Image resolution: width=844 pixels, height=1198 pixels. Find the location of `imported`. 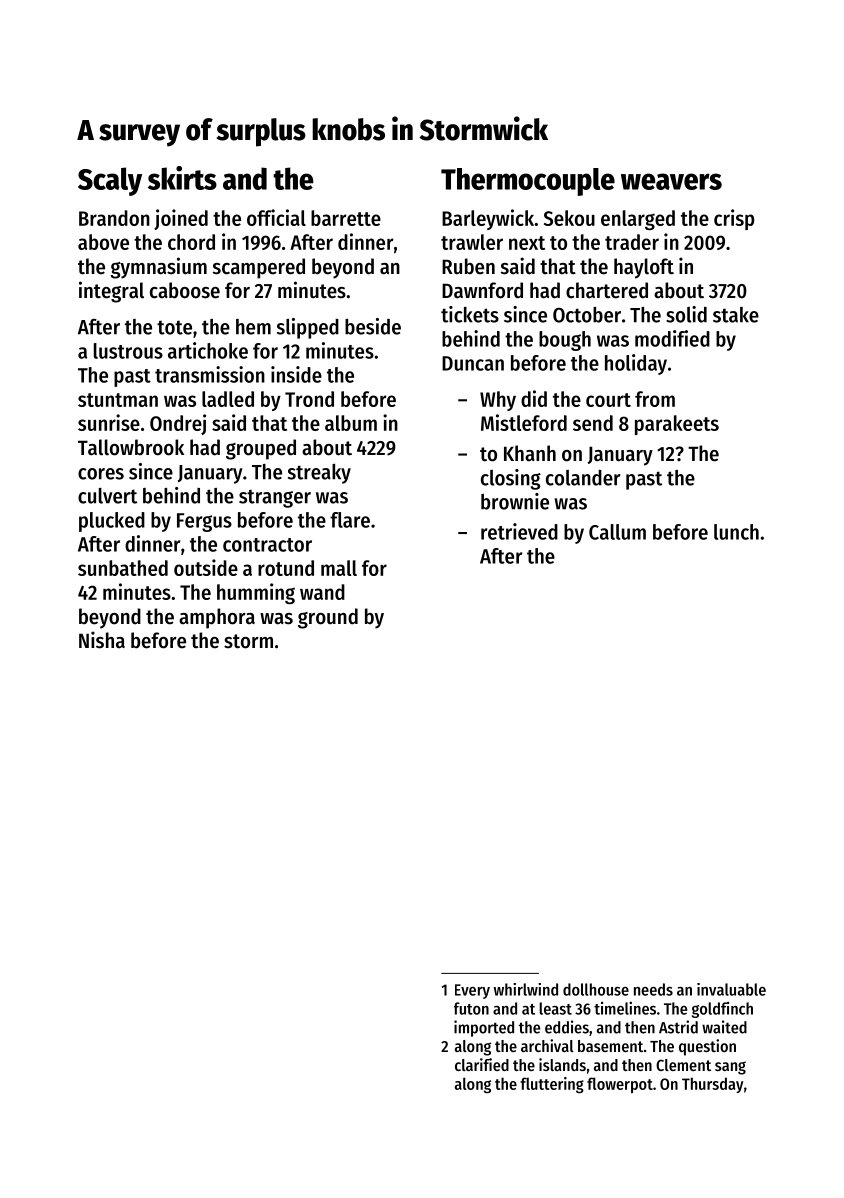

imported is located at coordinates (484, 1028).
